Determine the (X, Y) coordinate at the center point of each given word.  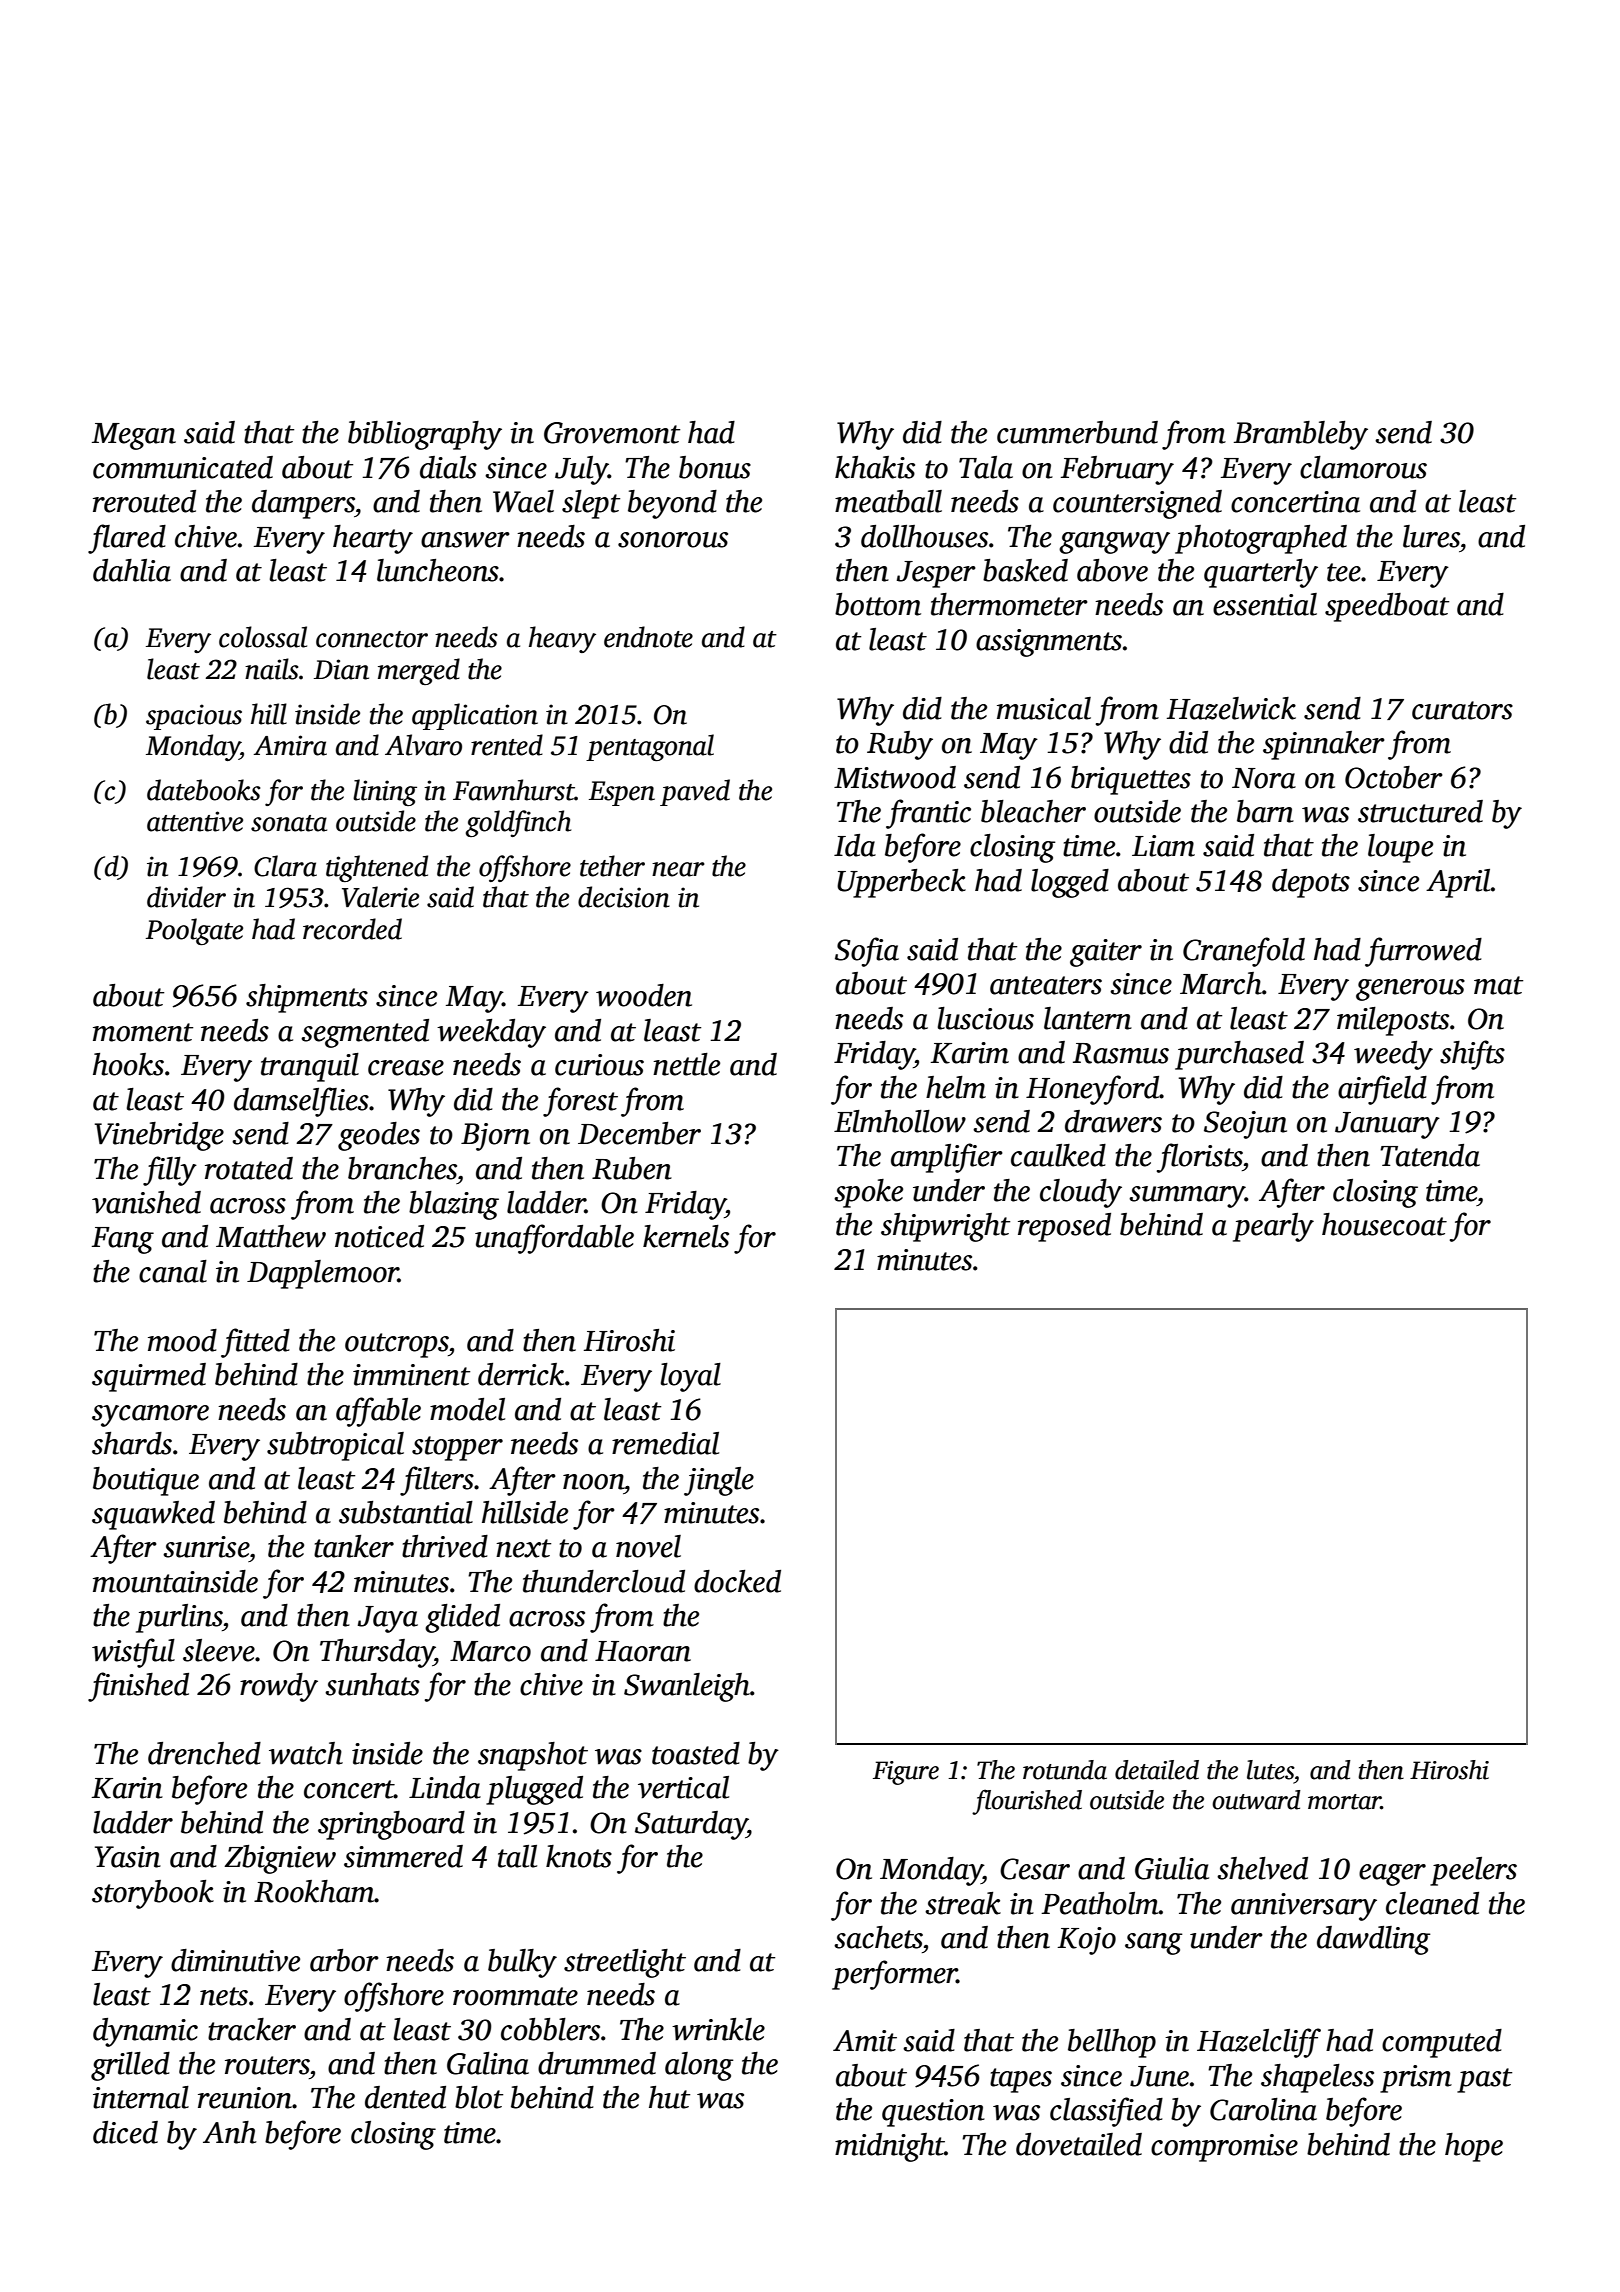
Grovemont (612, 433)
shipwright (945, 1227)
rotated (249, 1168)
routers (267, 2065)
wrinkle (718, 2029)
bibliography (425, 435)
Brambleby (1301, 435)
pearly (1273, 1227)
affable (378, 1412)
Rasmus (1121, 1053)
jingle (719, 1481)
